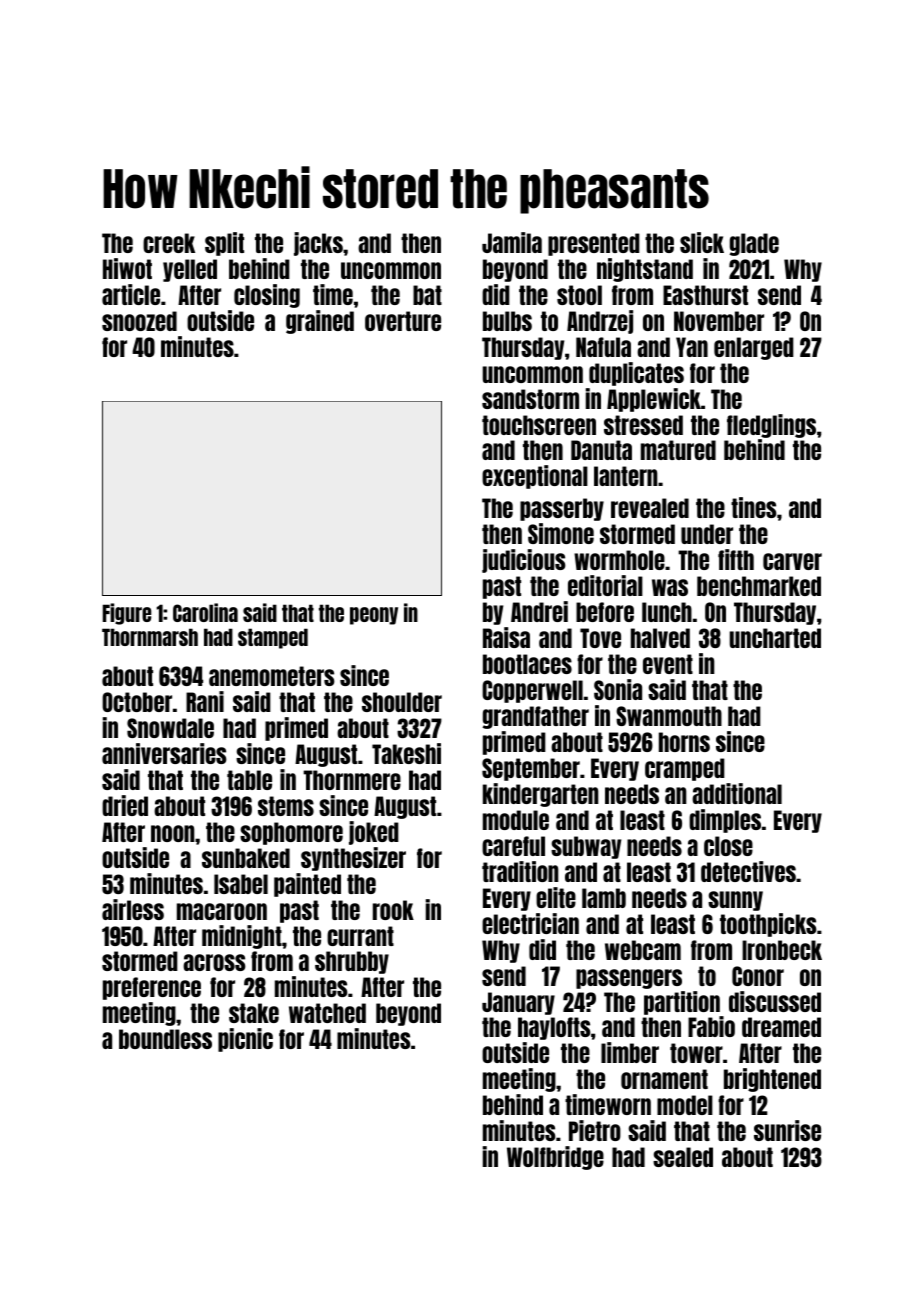  I want to click on jacks, so click(318, 244).
